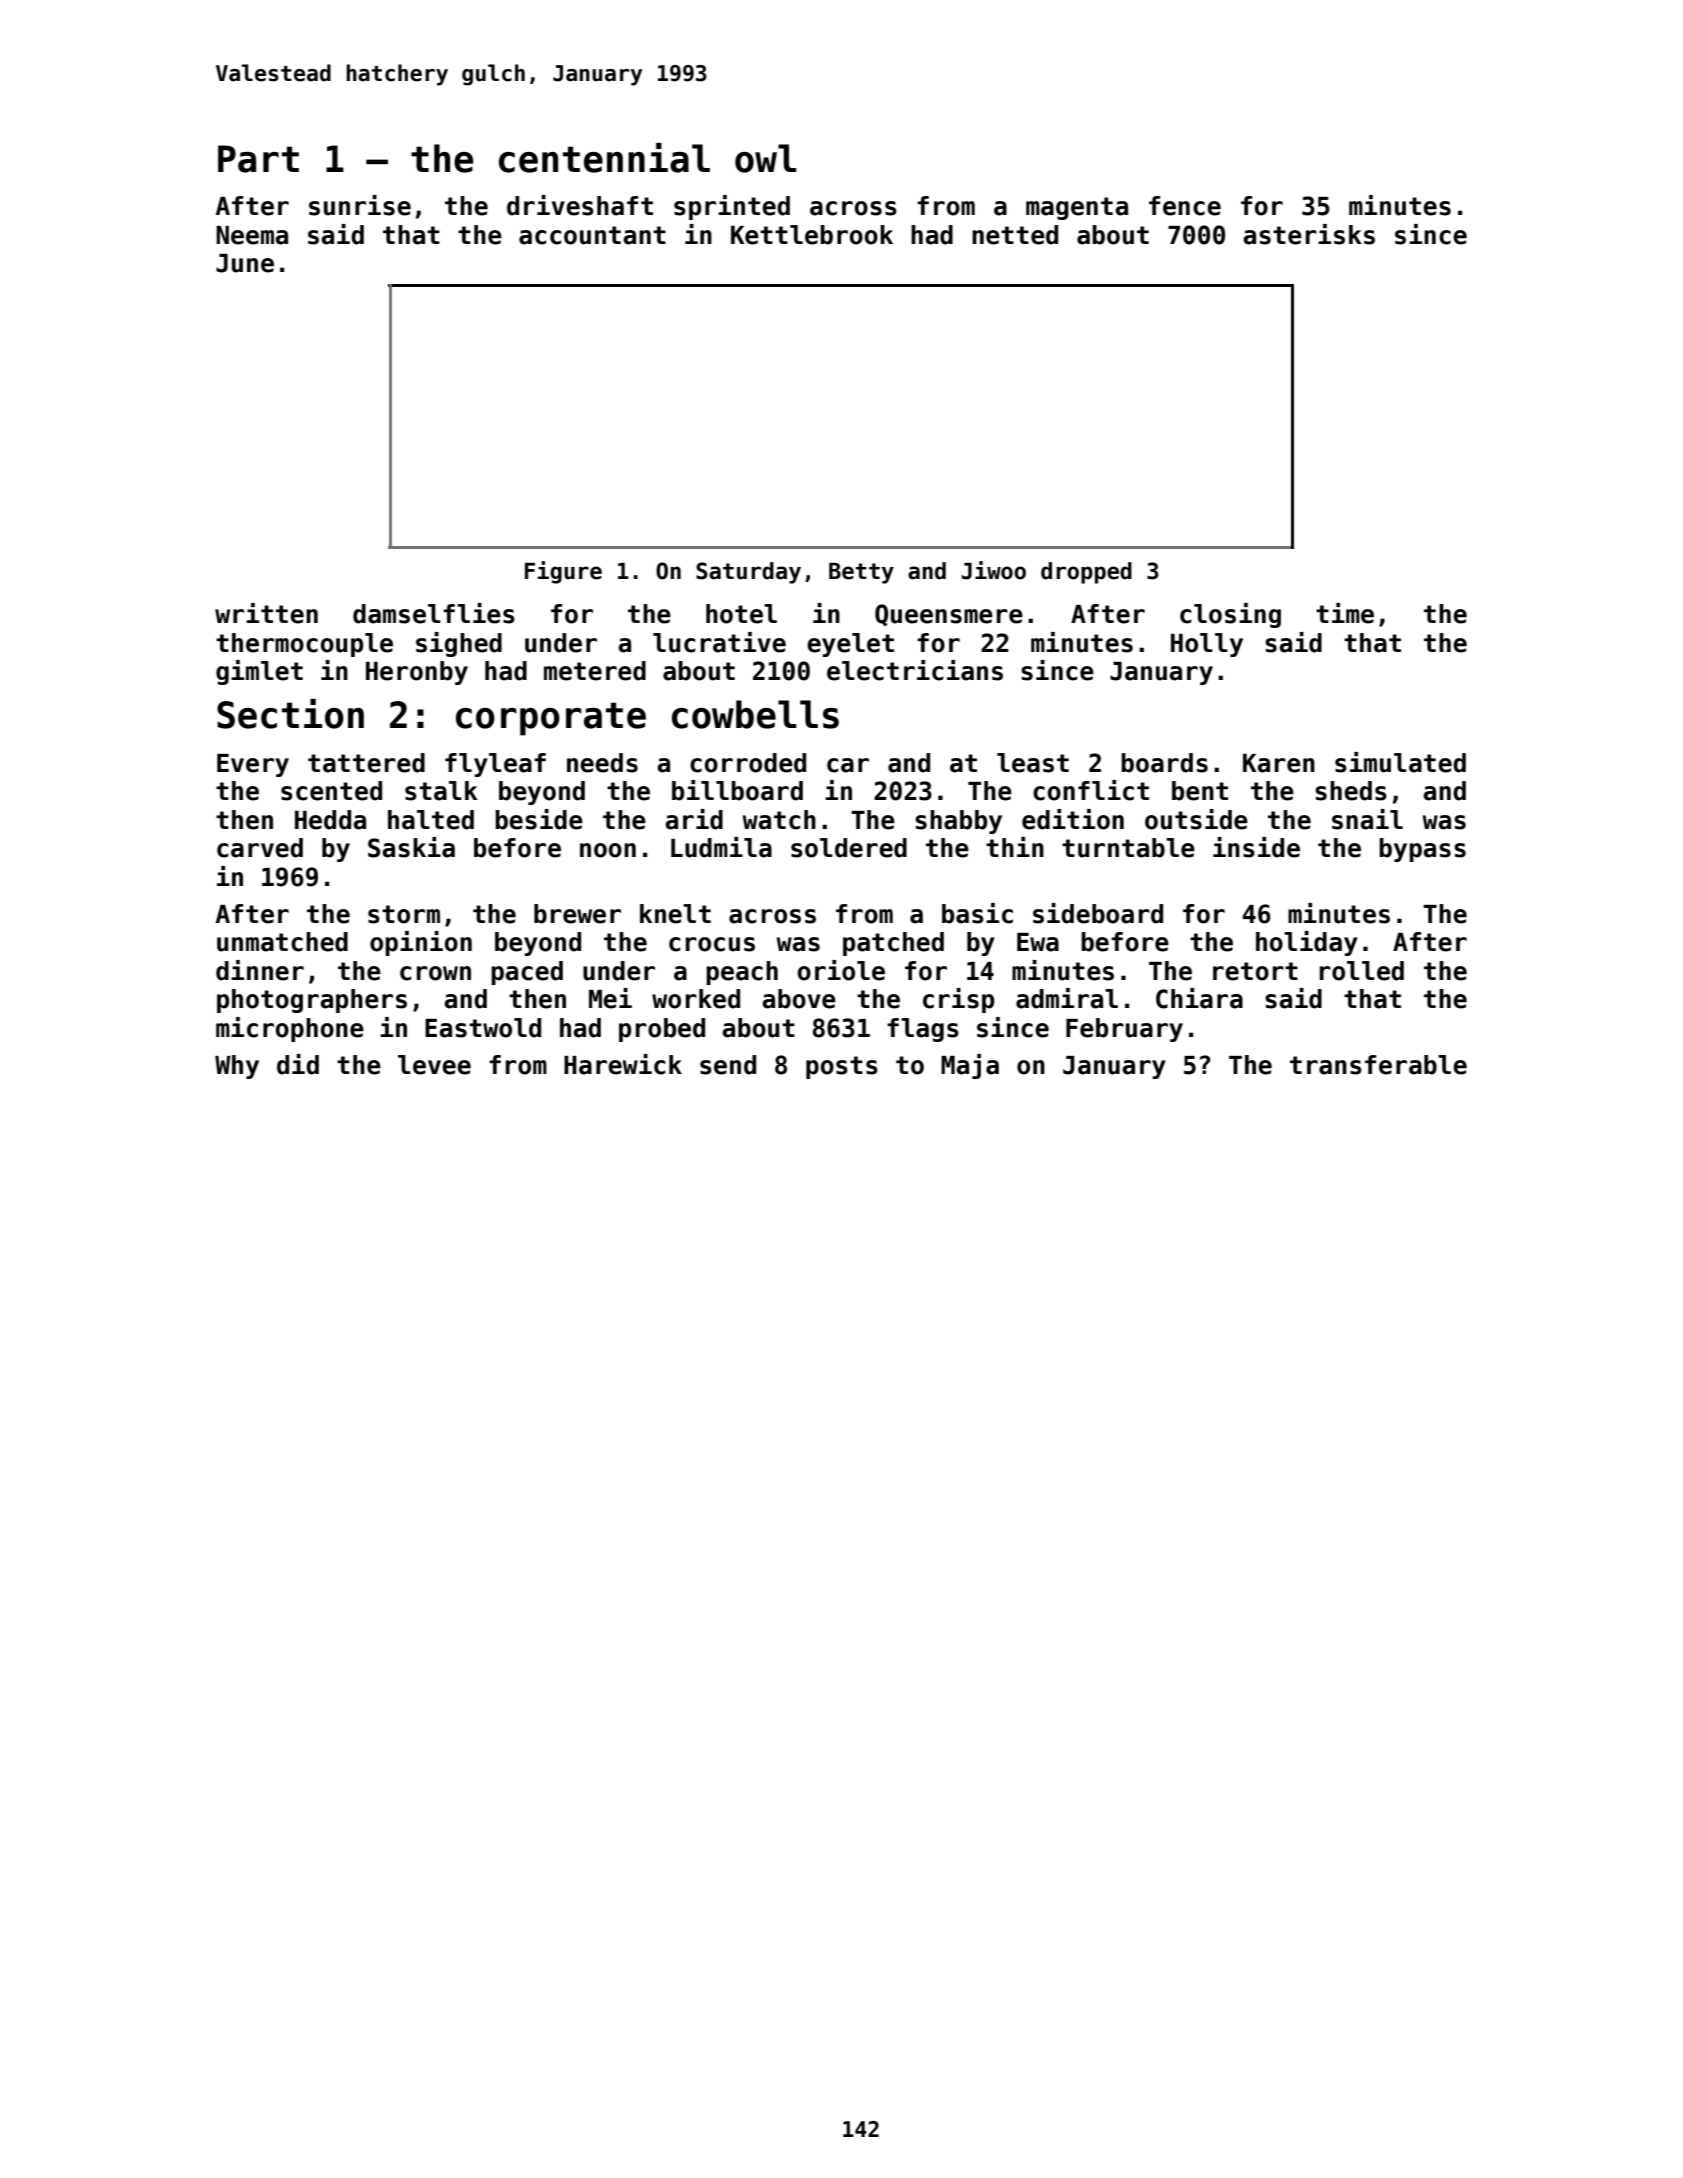  I want to click on Jiwoo, so click(993, 570).
